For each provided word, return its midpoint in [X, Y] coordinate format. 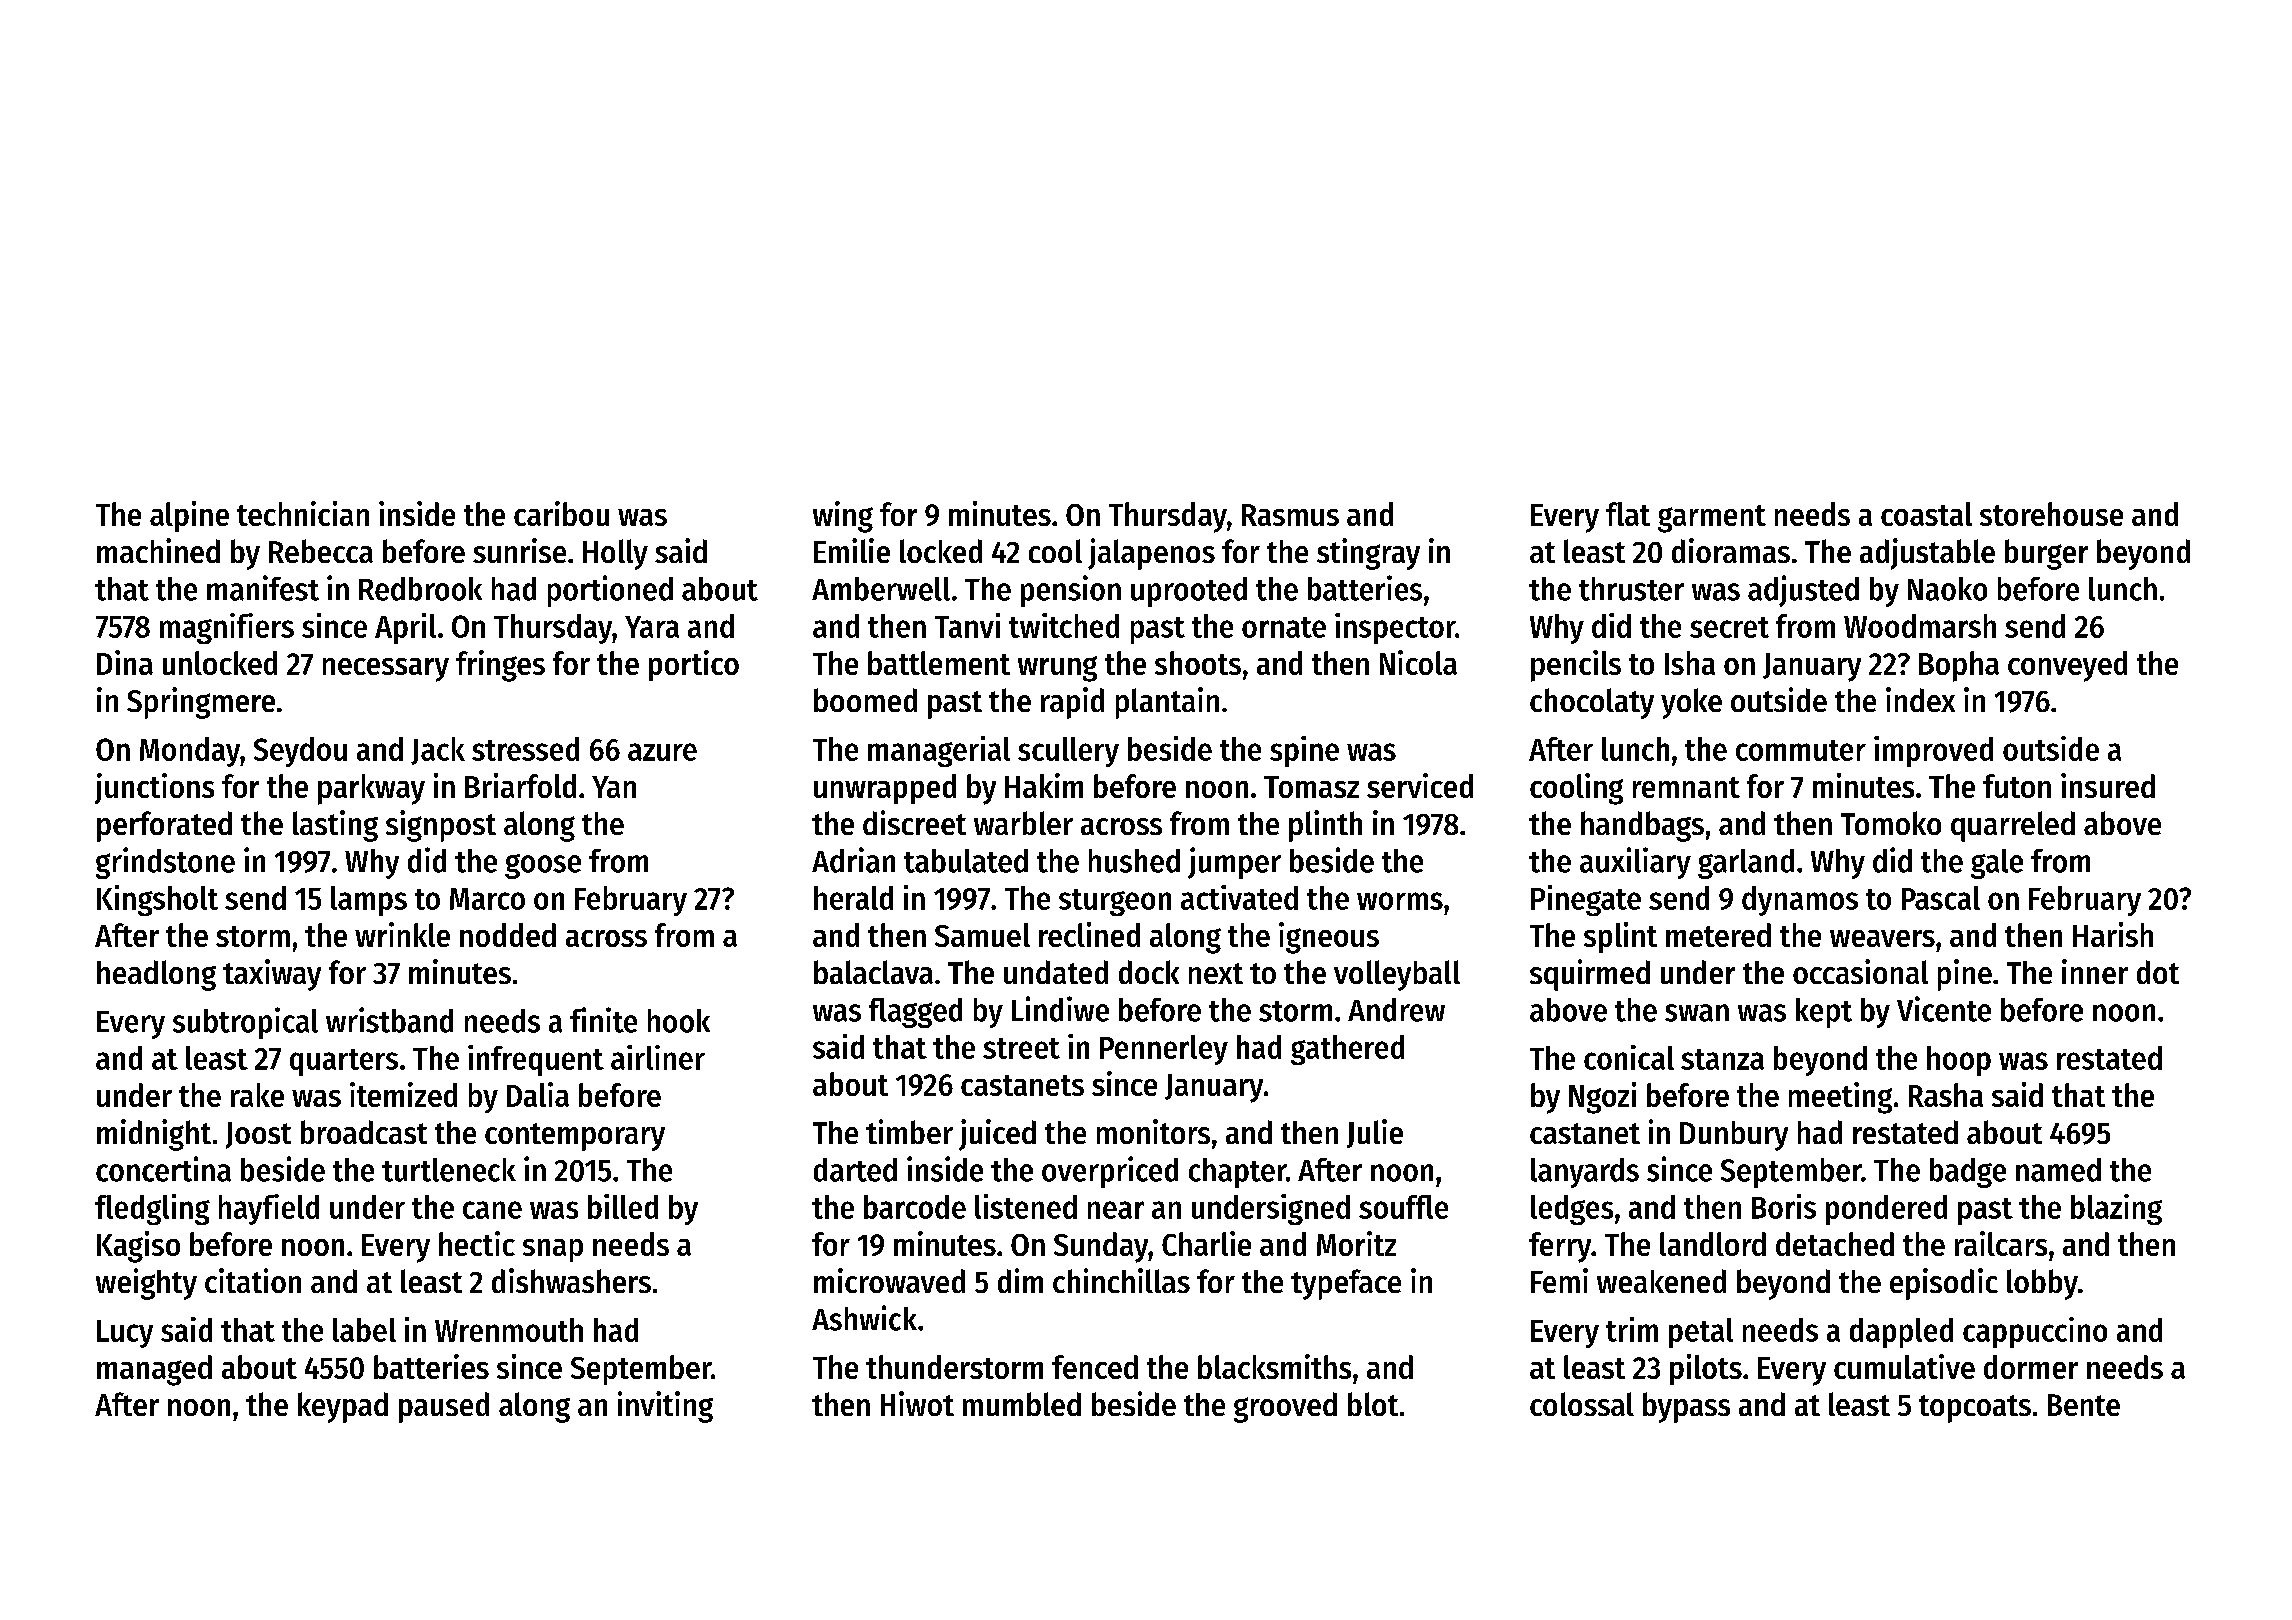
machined [158, 550]
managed [154, 1370]
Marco [487, 899]
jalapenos [1151, 554]
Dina [125, 662]
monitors [1153, 1131]
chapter [1237, 1173]
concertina [163, 1169]
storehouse [2051, 514]
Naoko [1947, 589]
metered [1718, 935]
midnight [154, 1135]
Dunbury [1734, 1136]
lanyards [1585, 1173]
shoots [1198, 663]
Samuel [982, 935]
